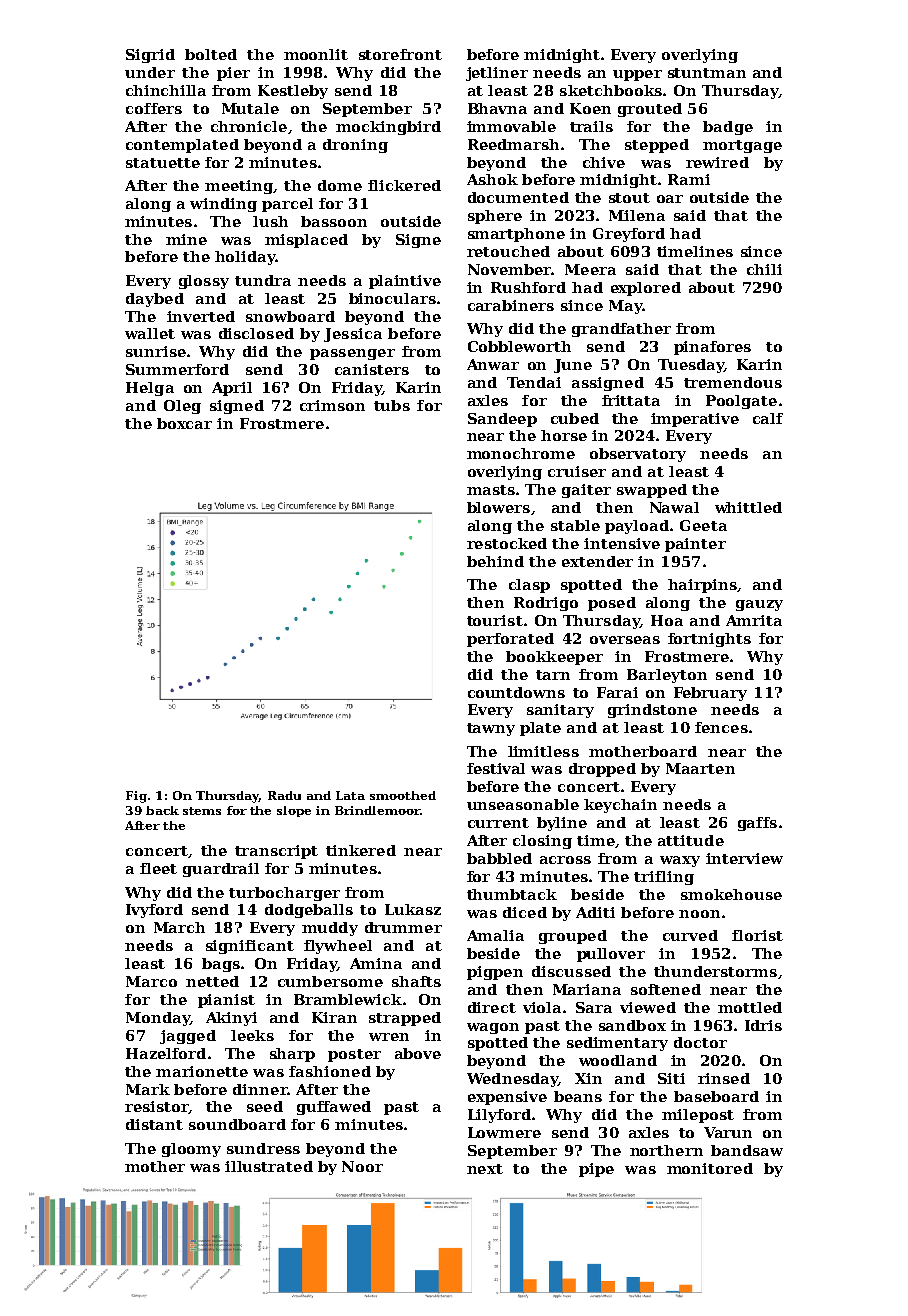 This page has height=1316, width=908. I want to click on keychain, so click(620, 806).
